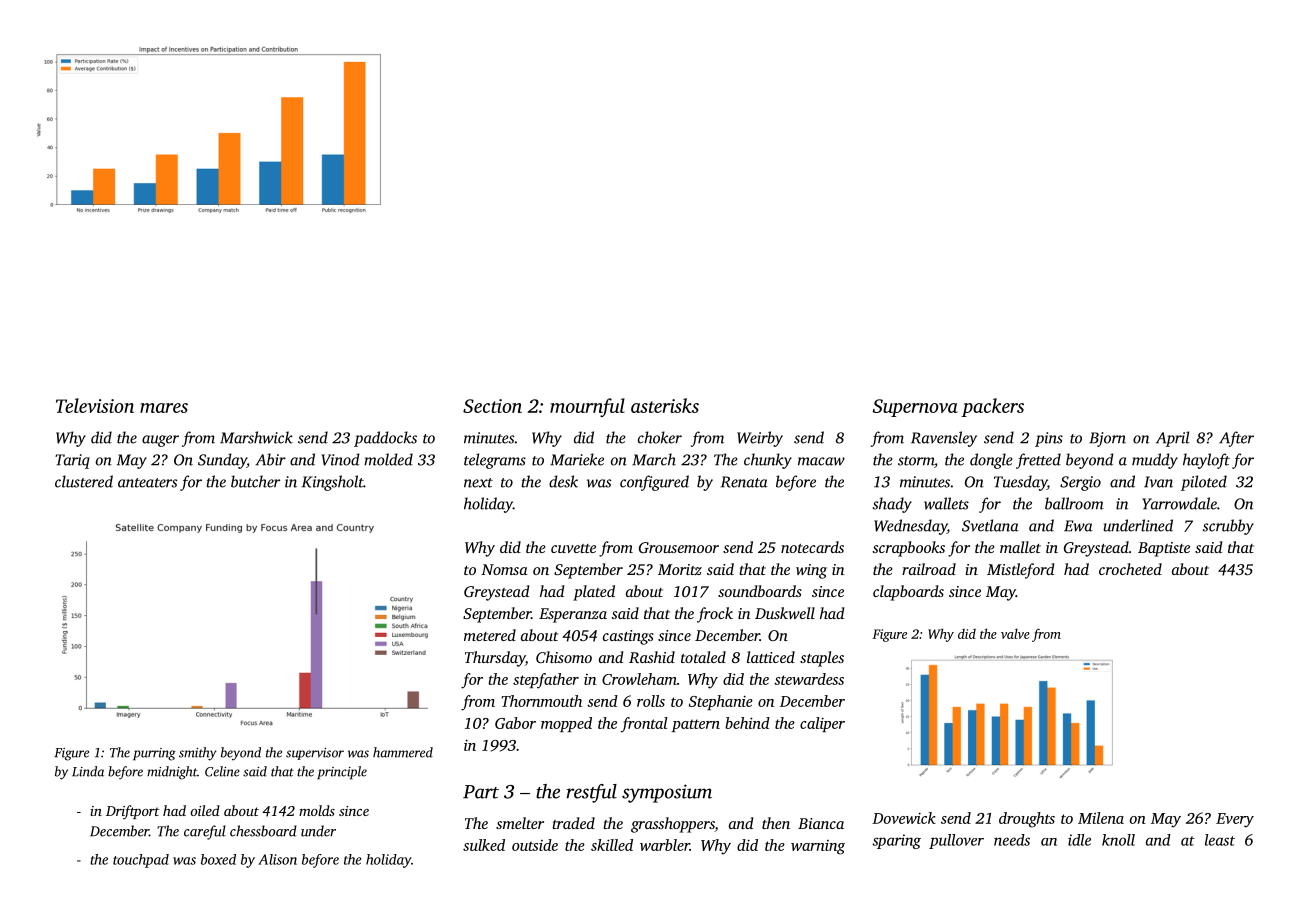 The height and width of the page is (924, 1308). Describe the element at coordinates (566, 724) in the page. I see `mopped` at that location.
